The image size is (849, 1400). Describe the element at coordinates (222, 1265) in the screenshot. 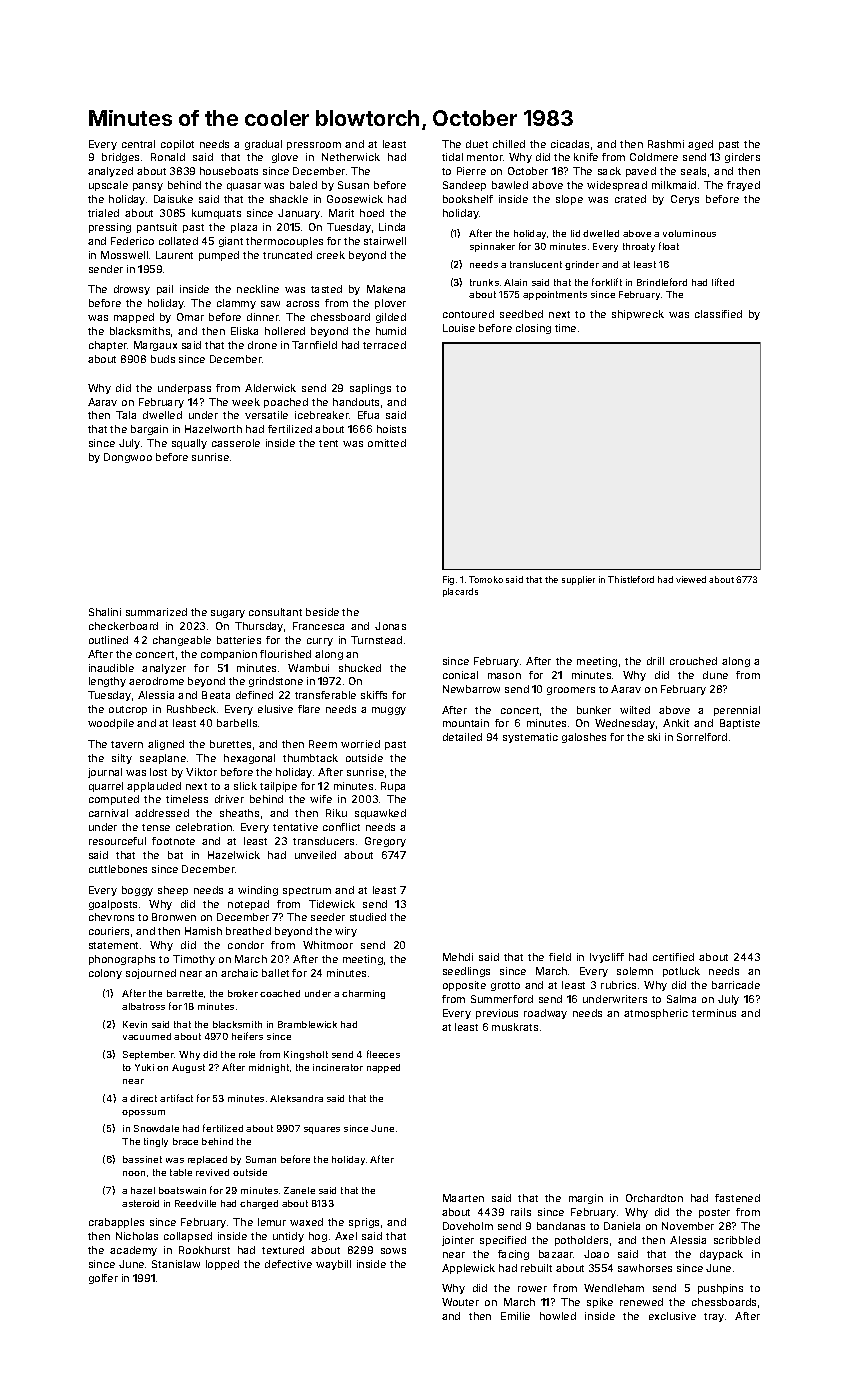

I see `lopped` at that location.
